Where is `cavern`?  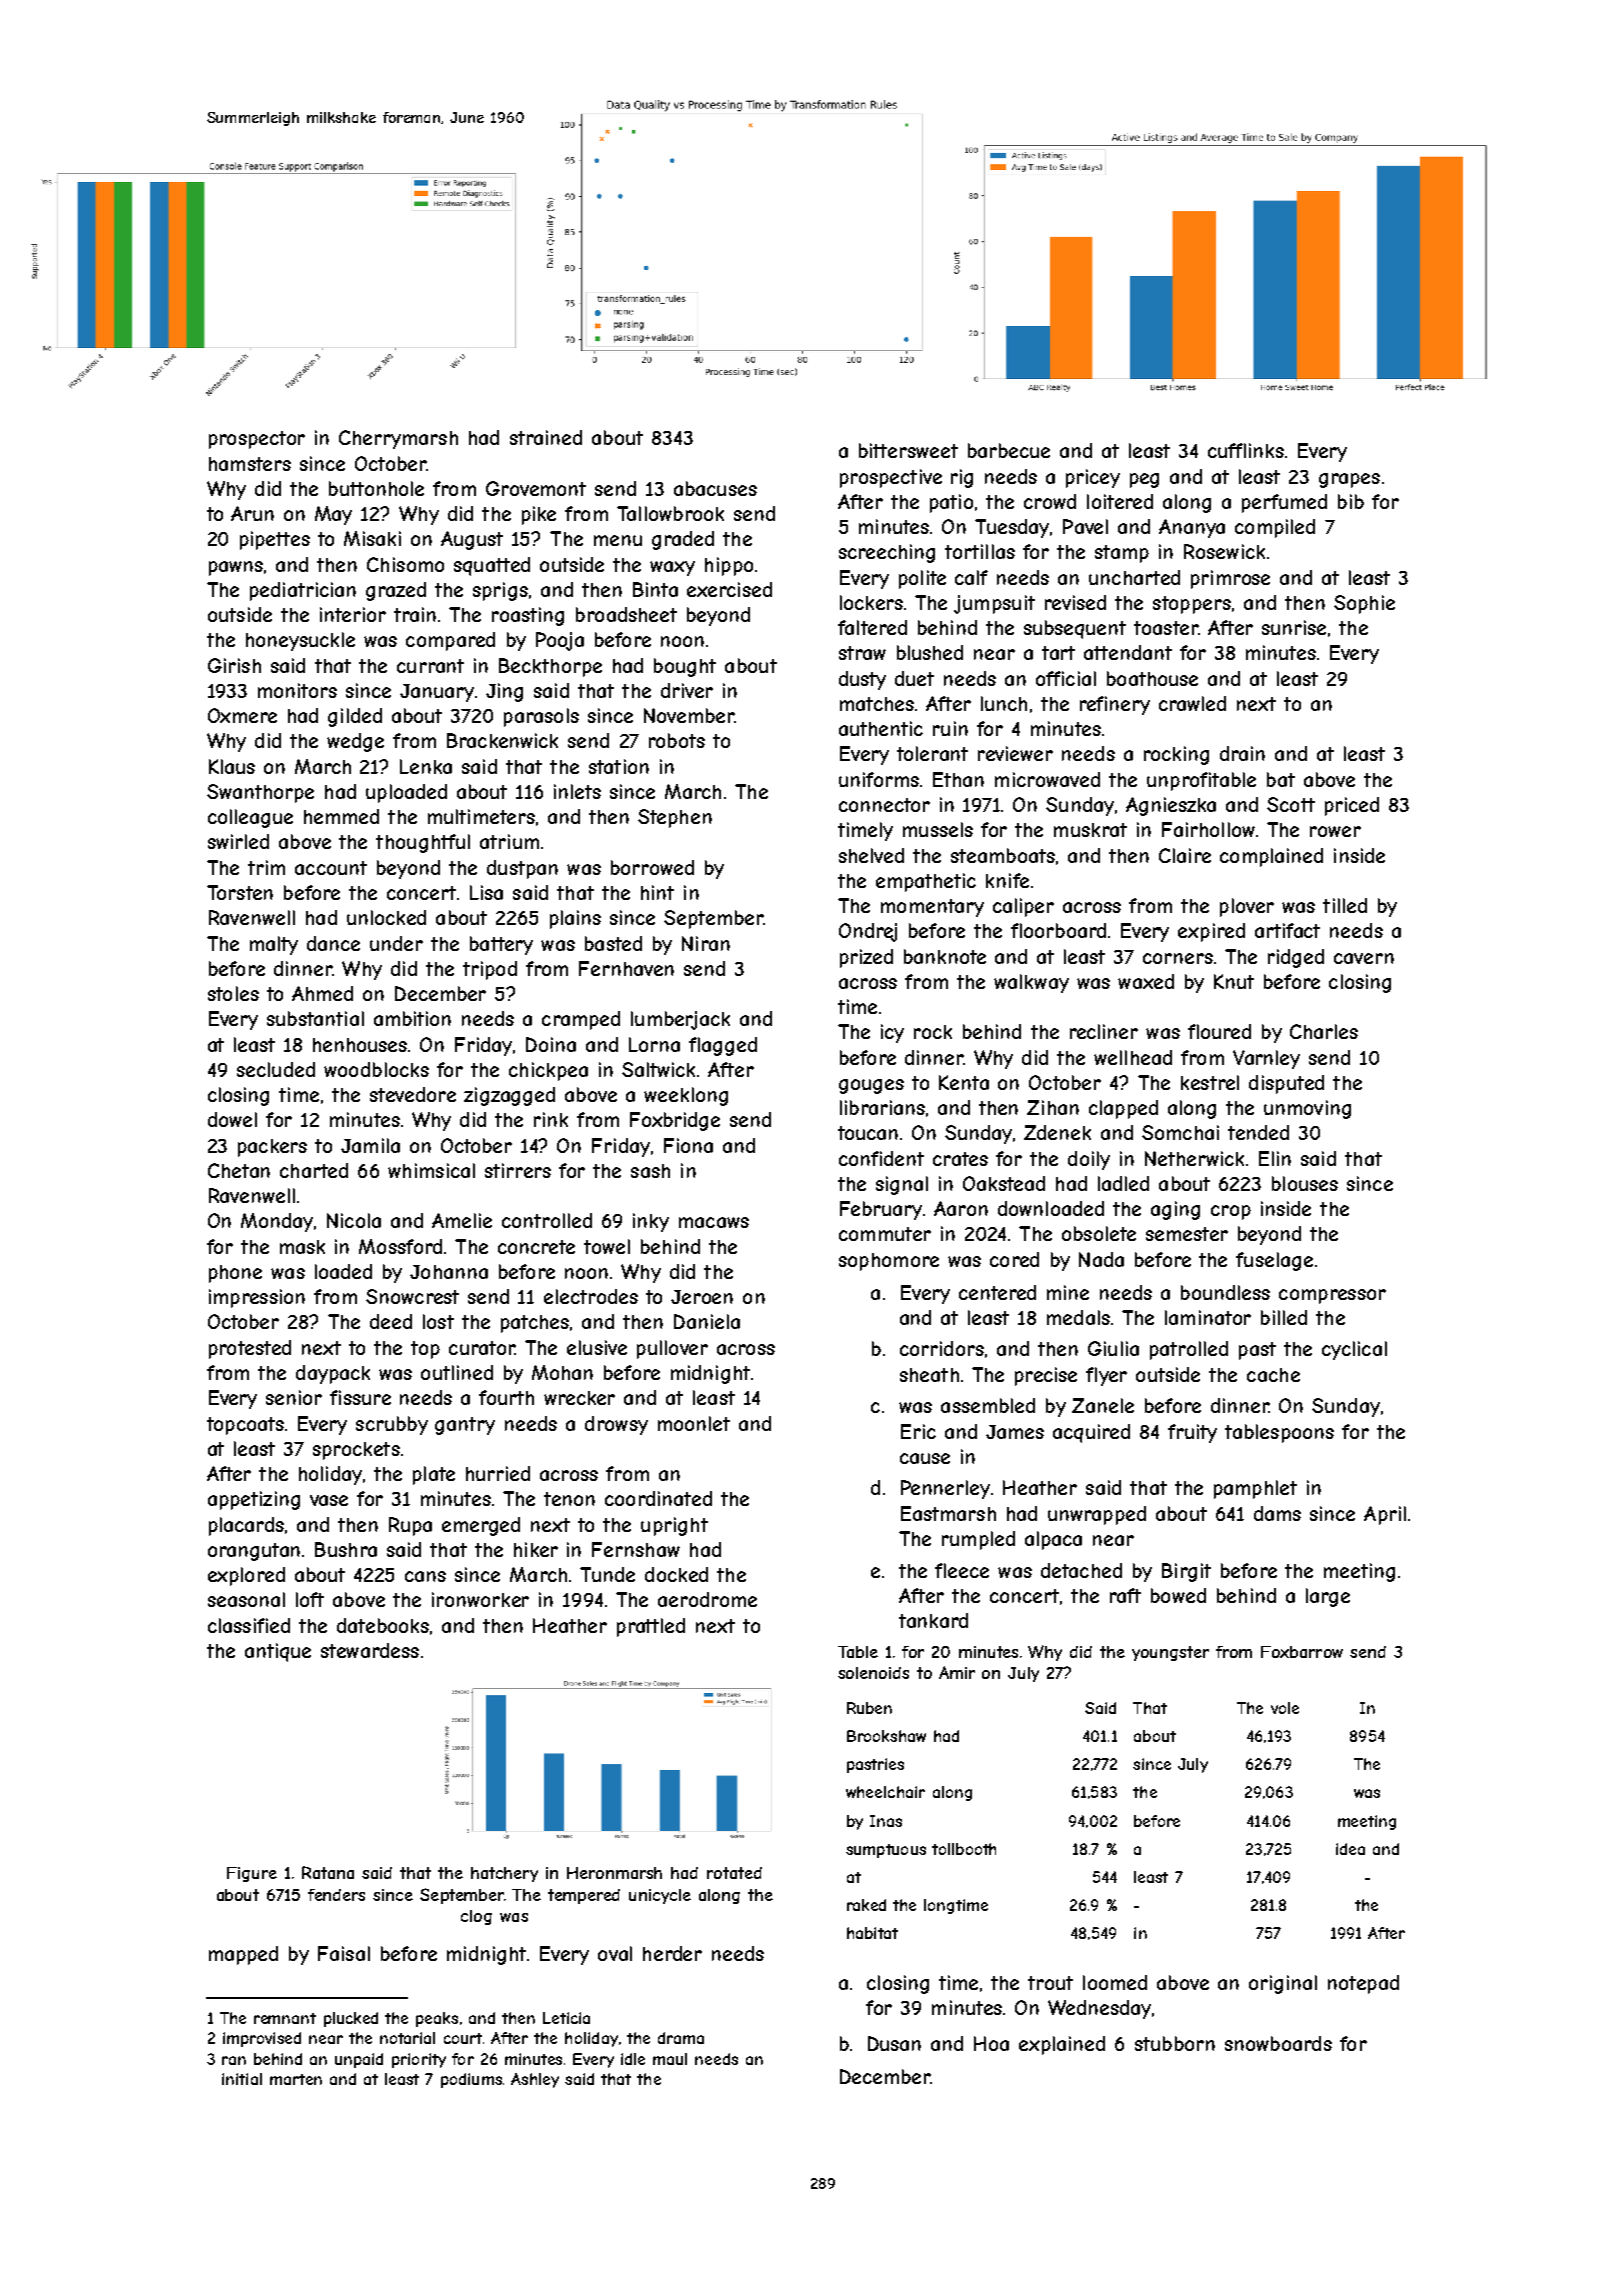
cavern is located at coordinates (1364, 958).
